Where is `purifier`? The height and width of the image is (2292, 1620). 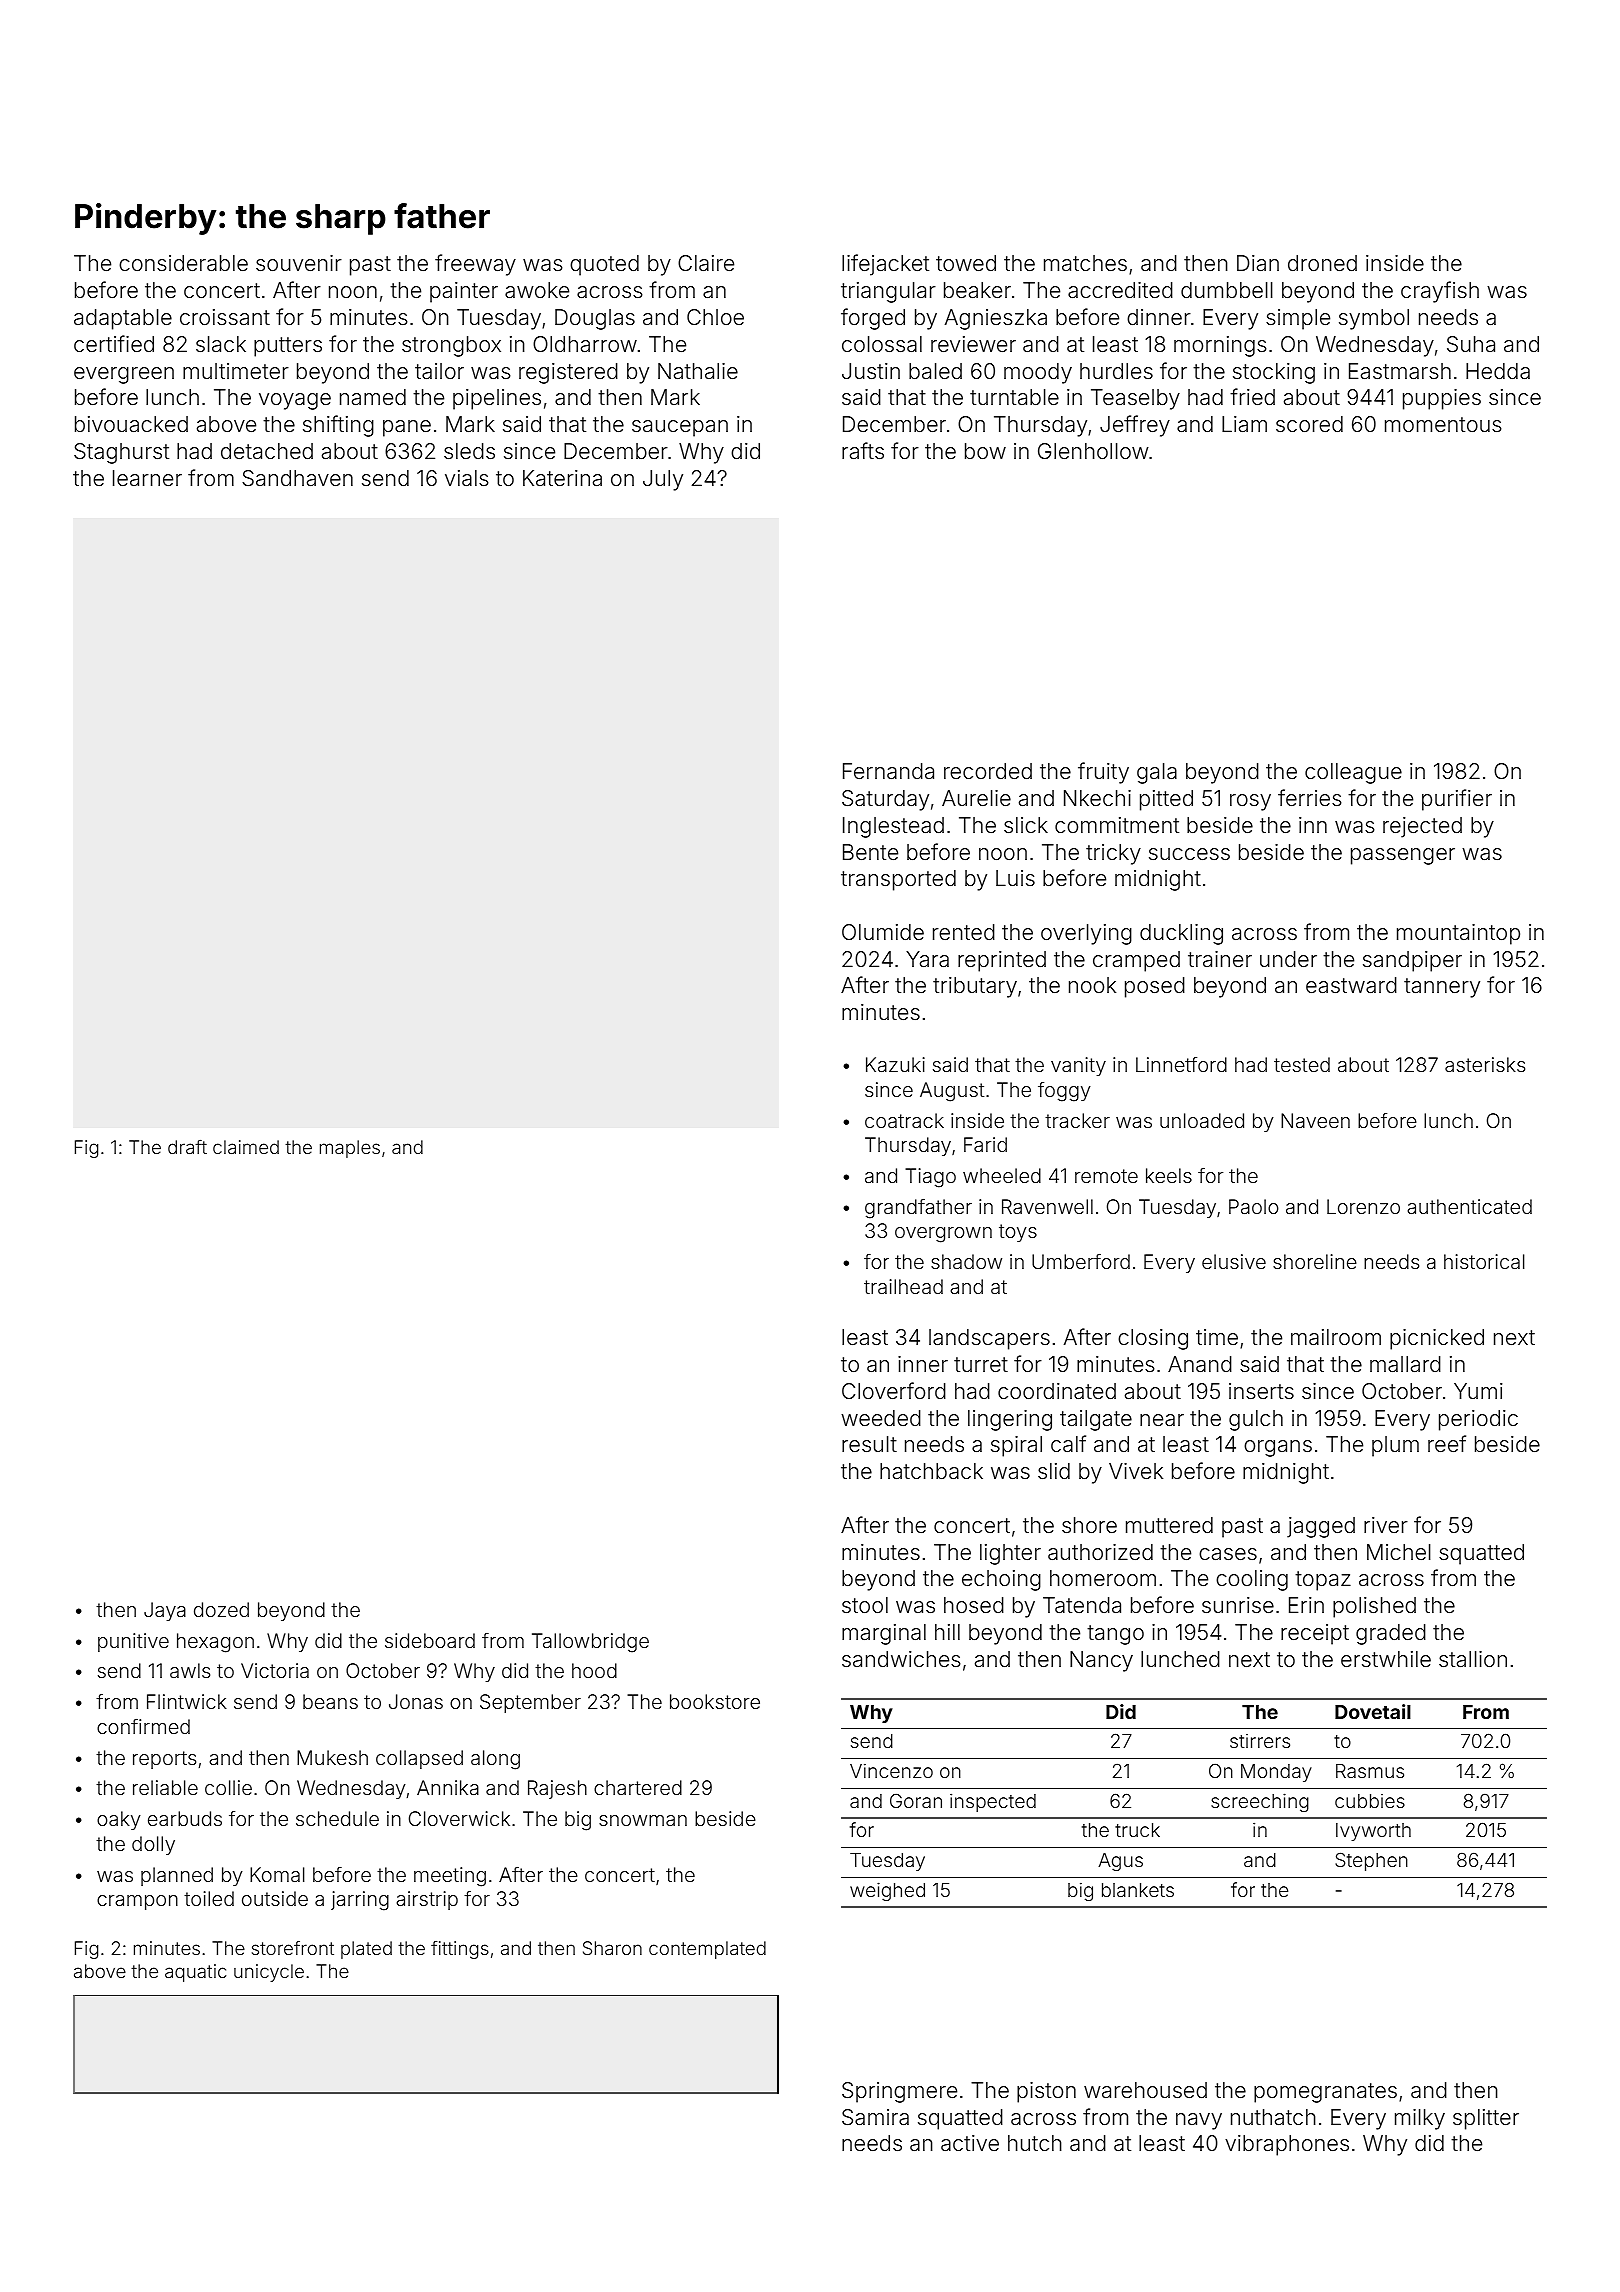
purifier is located at coordinates (1457, 800).
